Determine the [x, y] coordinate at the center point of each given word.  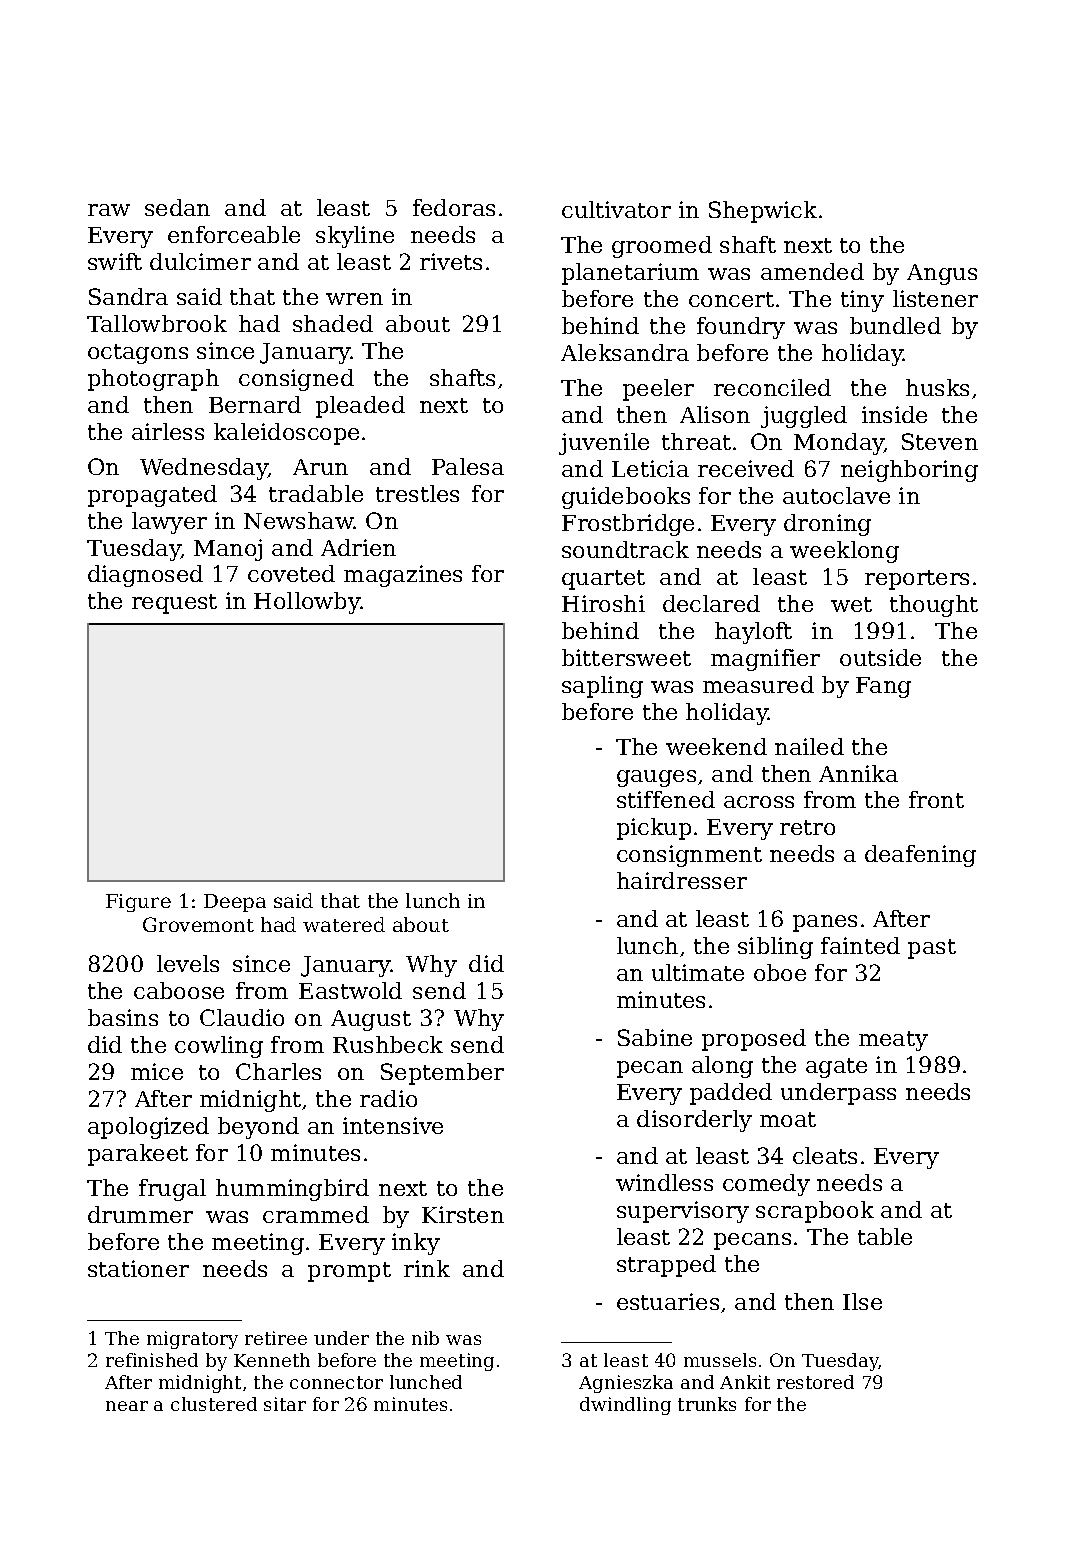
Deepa [235, 903]
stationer [138, 1268]
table [885, 1236]
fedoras [454, 207]
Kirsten [463, 1214]
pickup [654, 829]
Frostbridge [628, 525]
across [759, 802]
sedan [177, 207]
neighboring [909, 471]
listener [935, 298]
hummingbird [292, 1190]
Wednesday [204, 469]
